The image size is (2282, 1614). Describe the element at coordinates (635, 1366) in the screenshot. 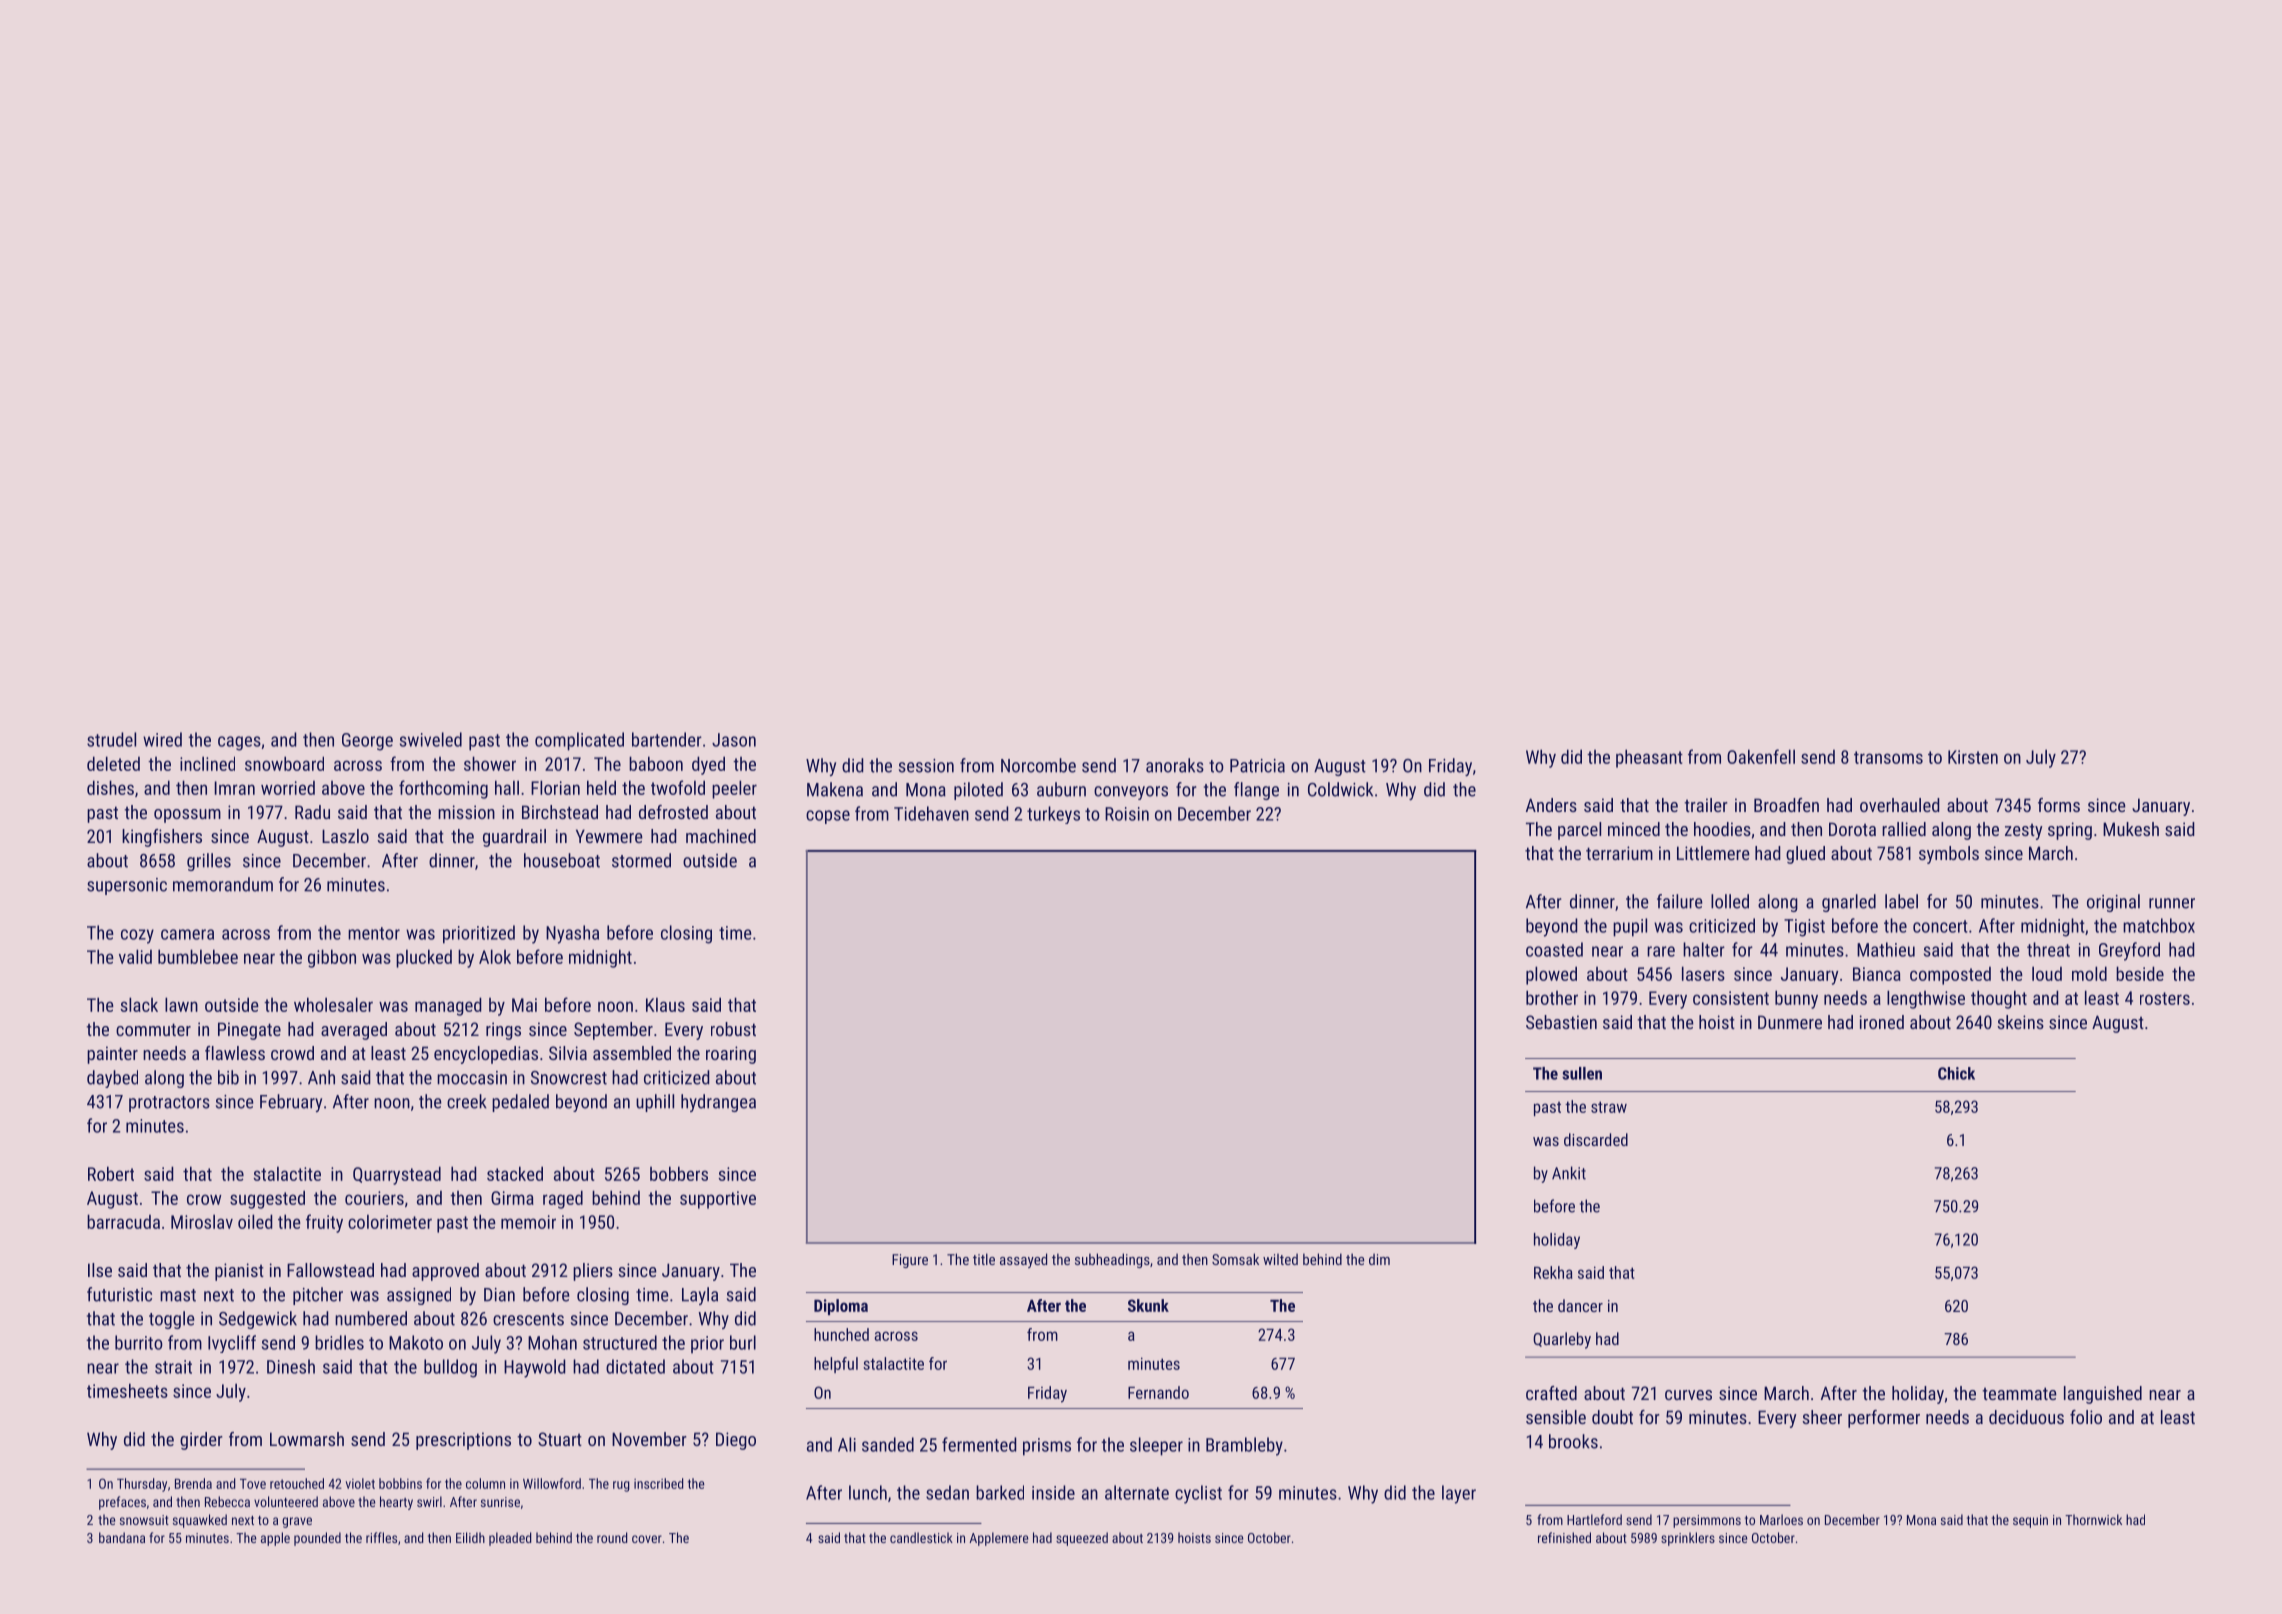

I see `dictated` at that location.
